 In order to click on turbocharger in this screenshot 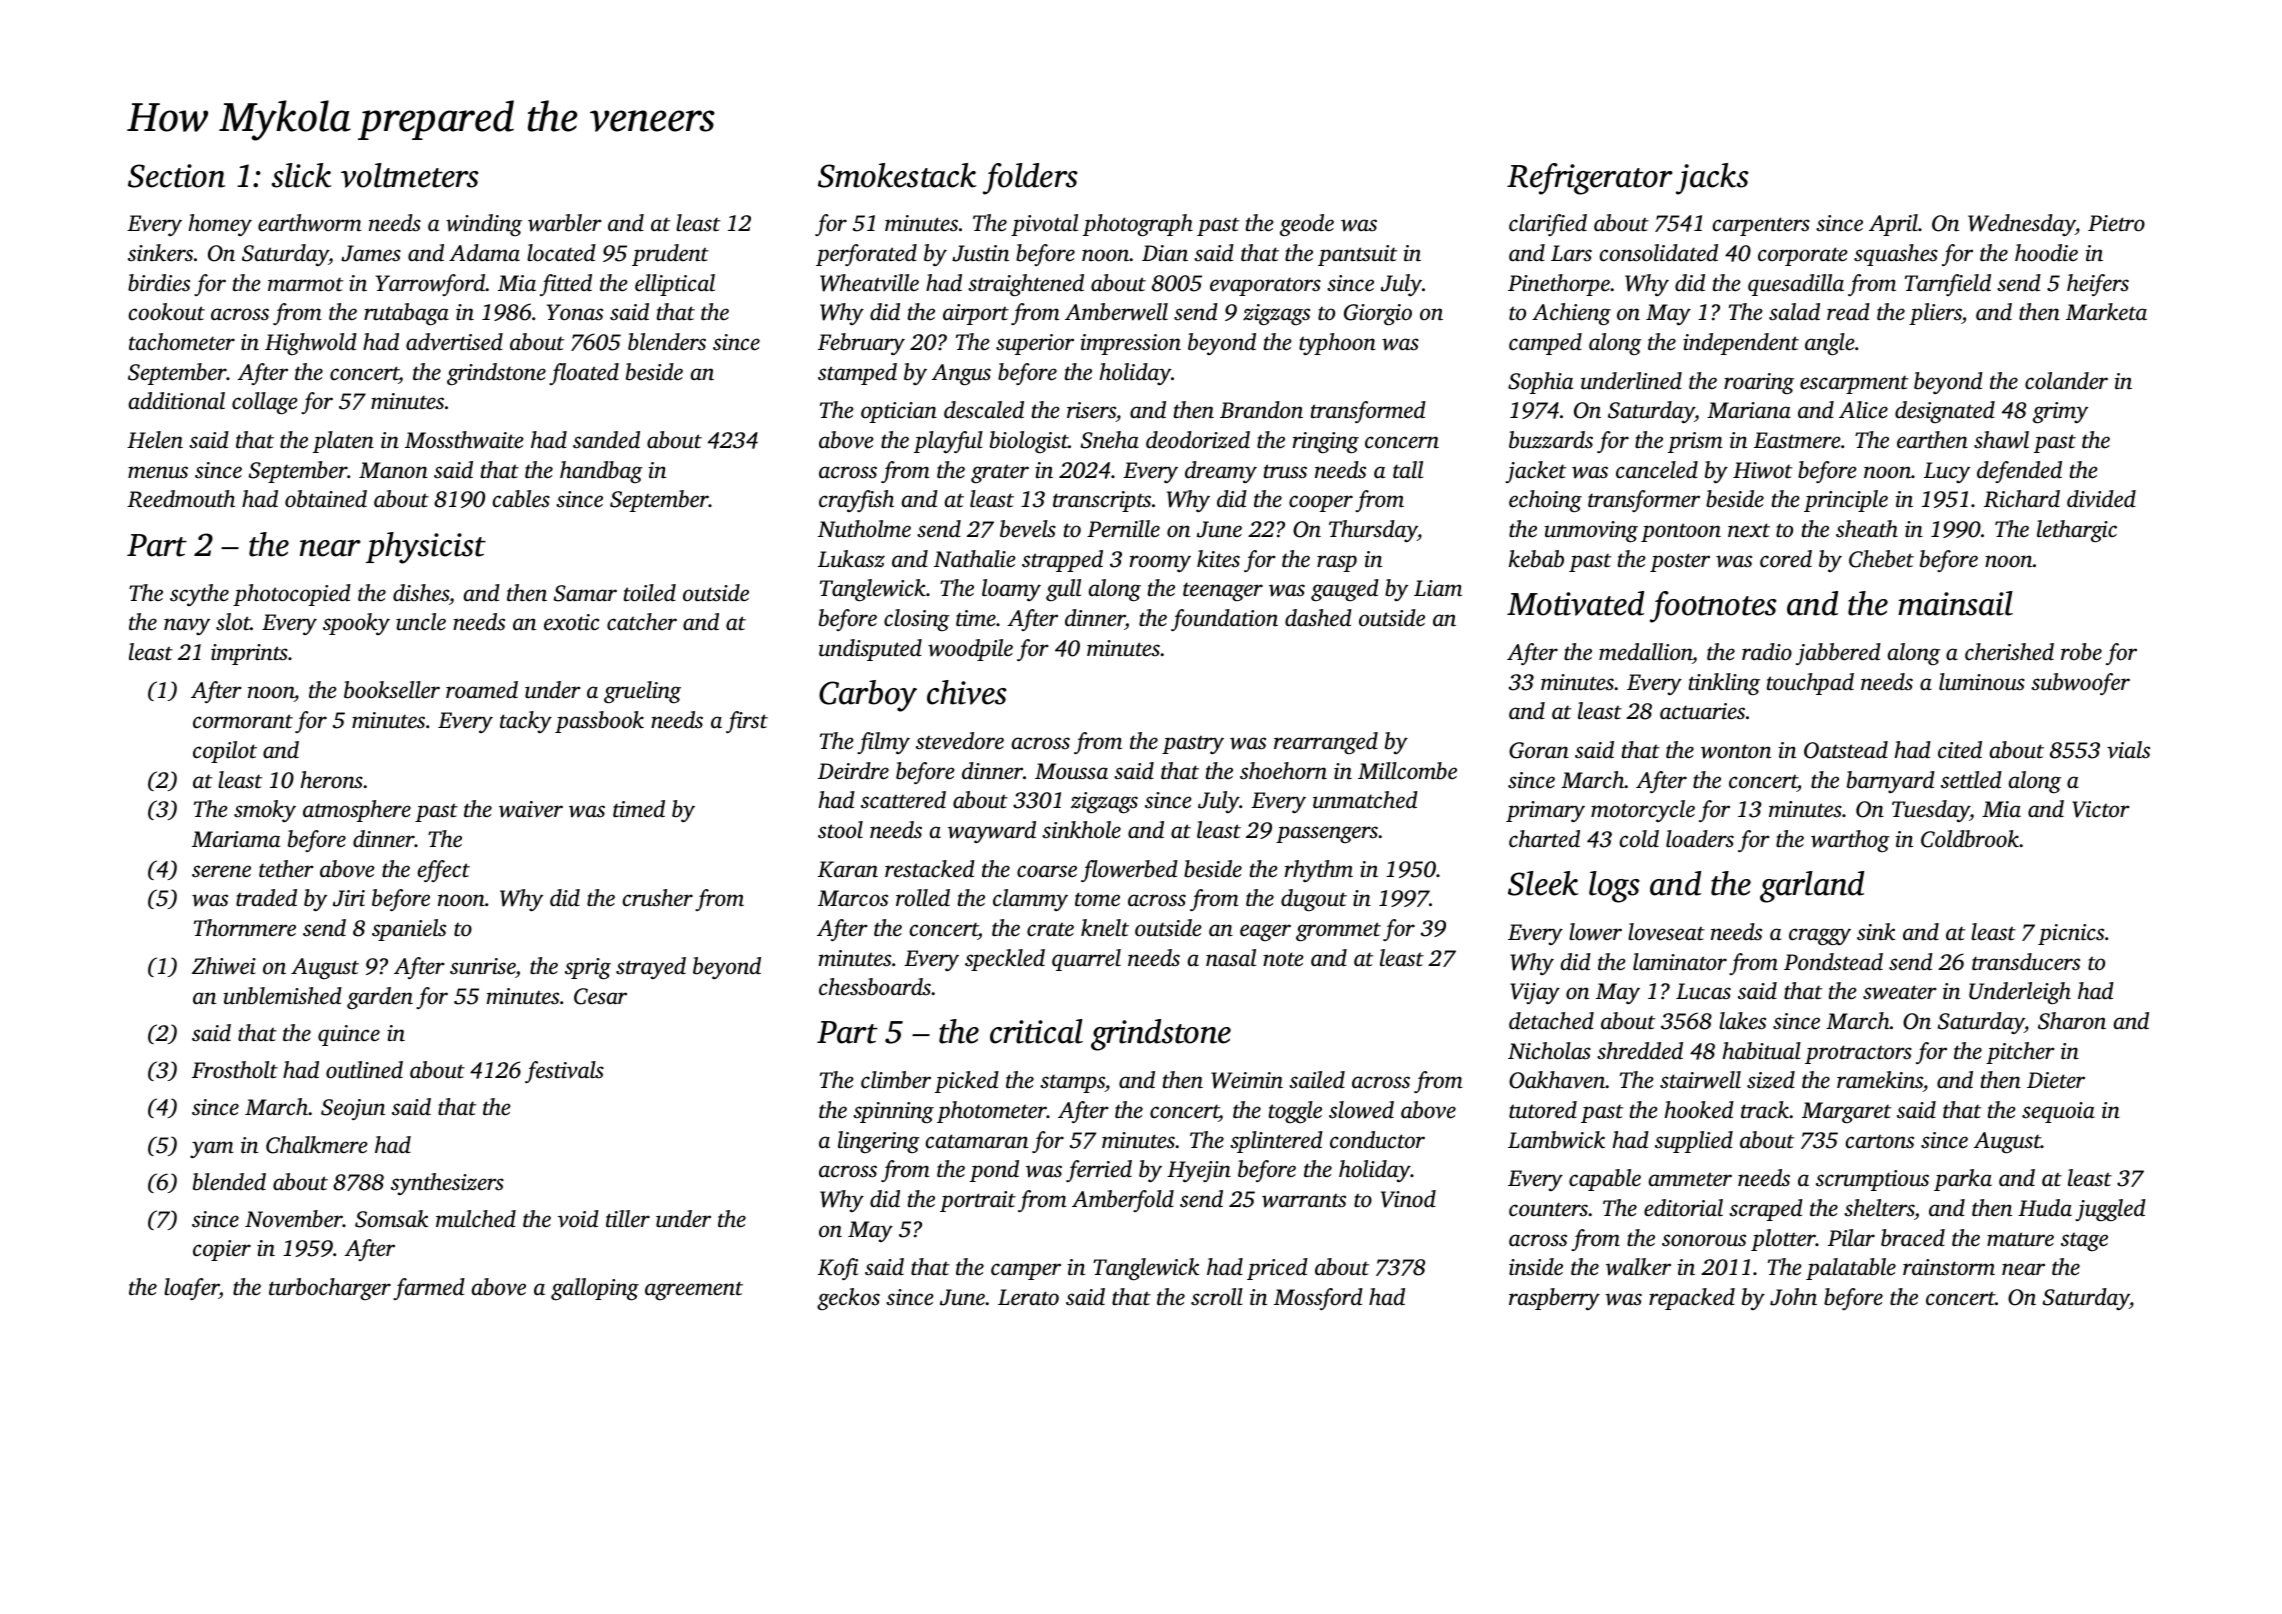, I will do `click(330, 1289)`.
